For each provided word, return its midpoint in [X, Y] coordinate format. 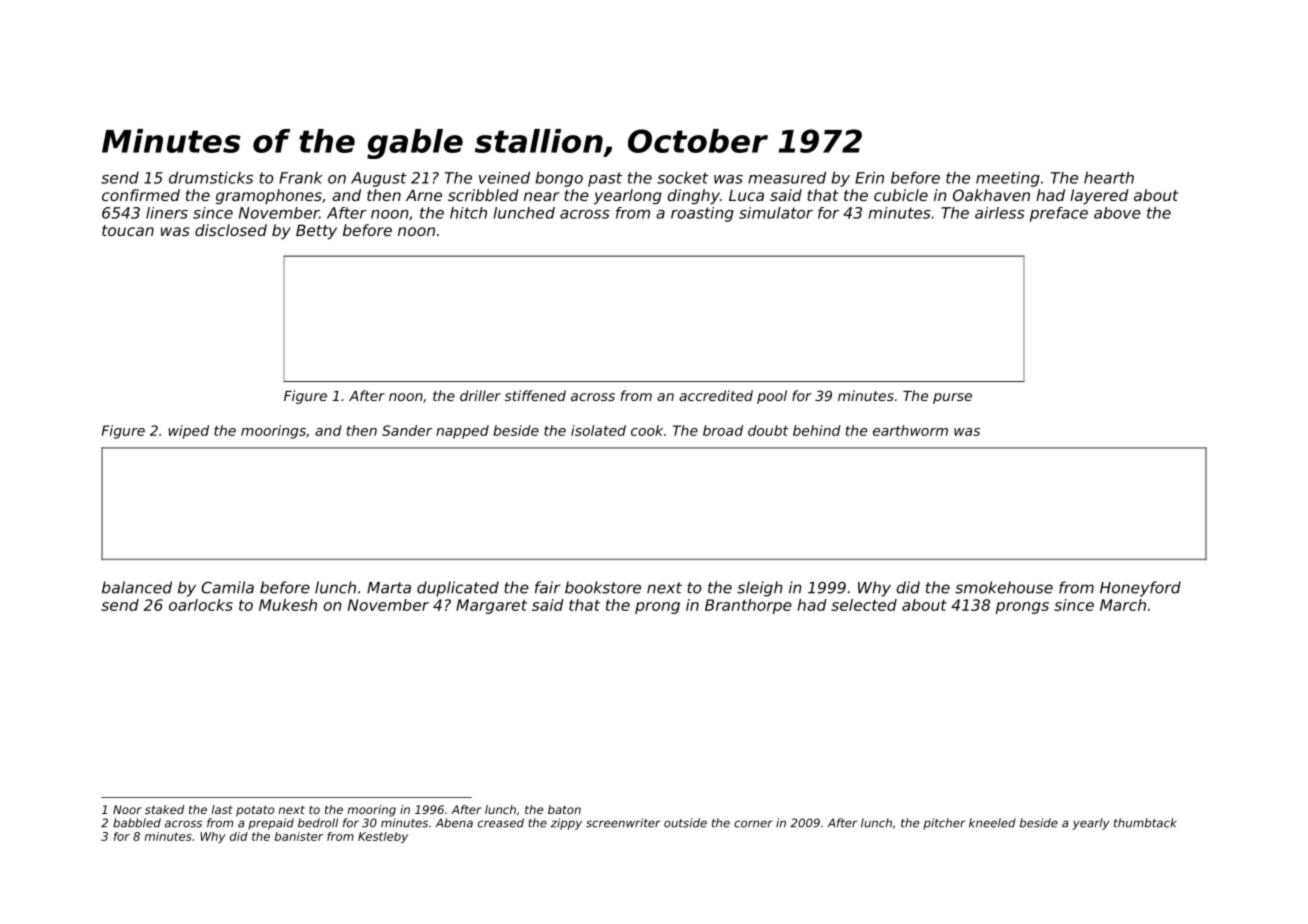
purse [952, 398]
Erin [869, 177]
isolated [598, 430]
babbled [137, 823]
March [1123, 605]
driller [480, 395]
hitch [468, 213]
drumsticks [211, 177]
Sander [407, 430]
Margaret [491, 606]
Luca [746, 195]
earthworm [910, 430]
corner [753, 824]
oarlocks [201, 605]
